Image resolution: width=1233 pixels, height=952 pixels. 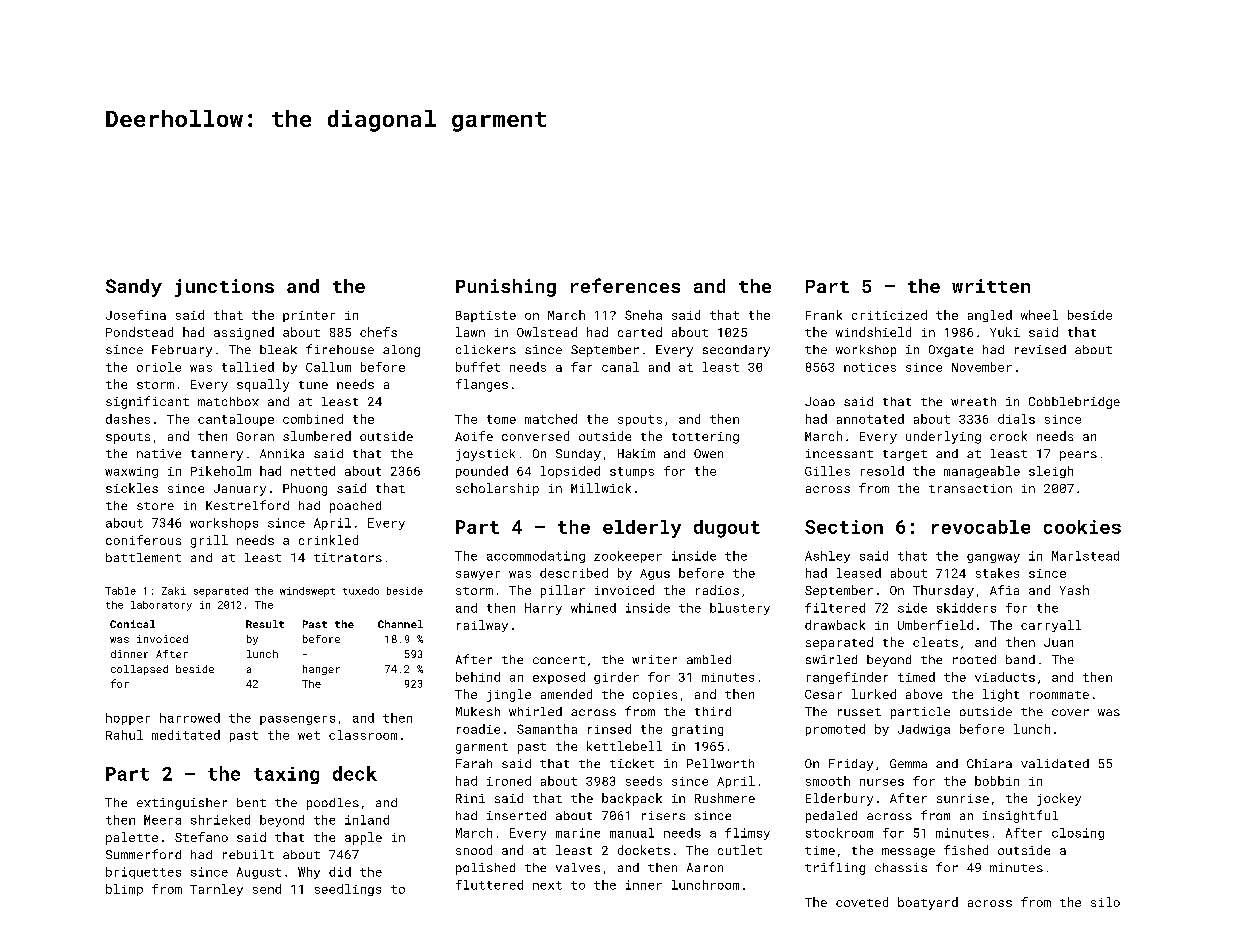 I want to click on accommodating, so click(x=536, y=557).
